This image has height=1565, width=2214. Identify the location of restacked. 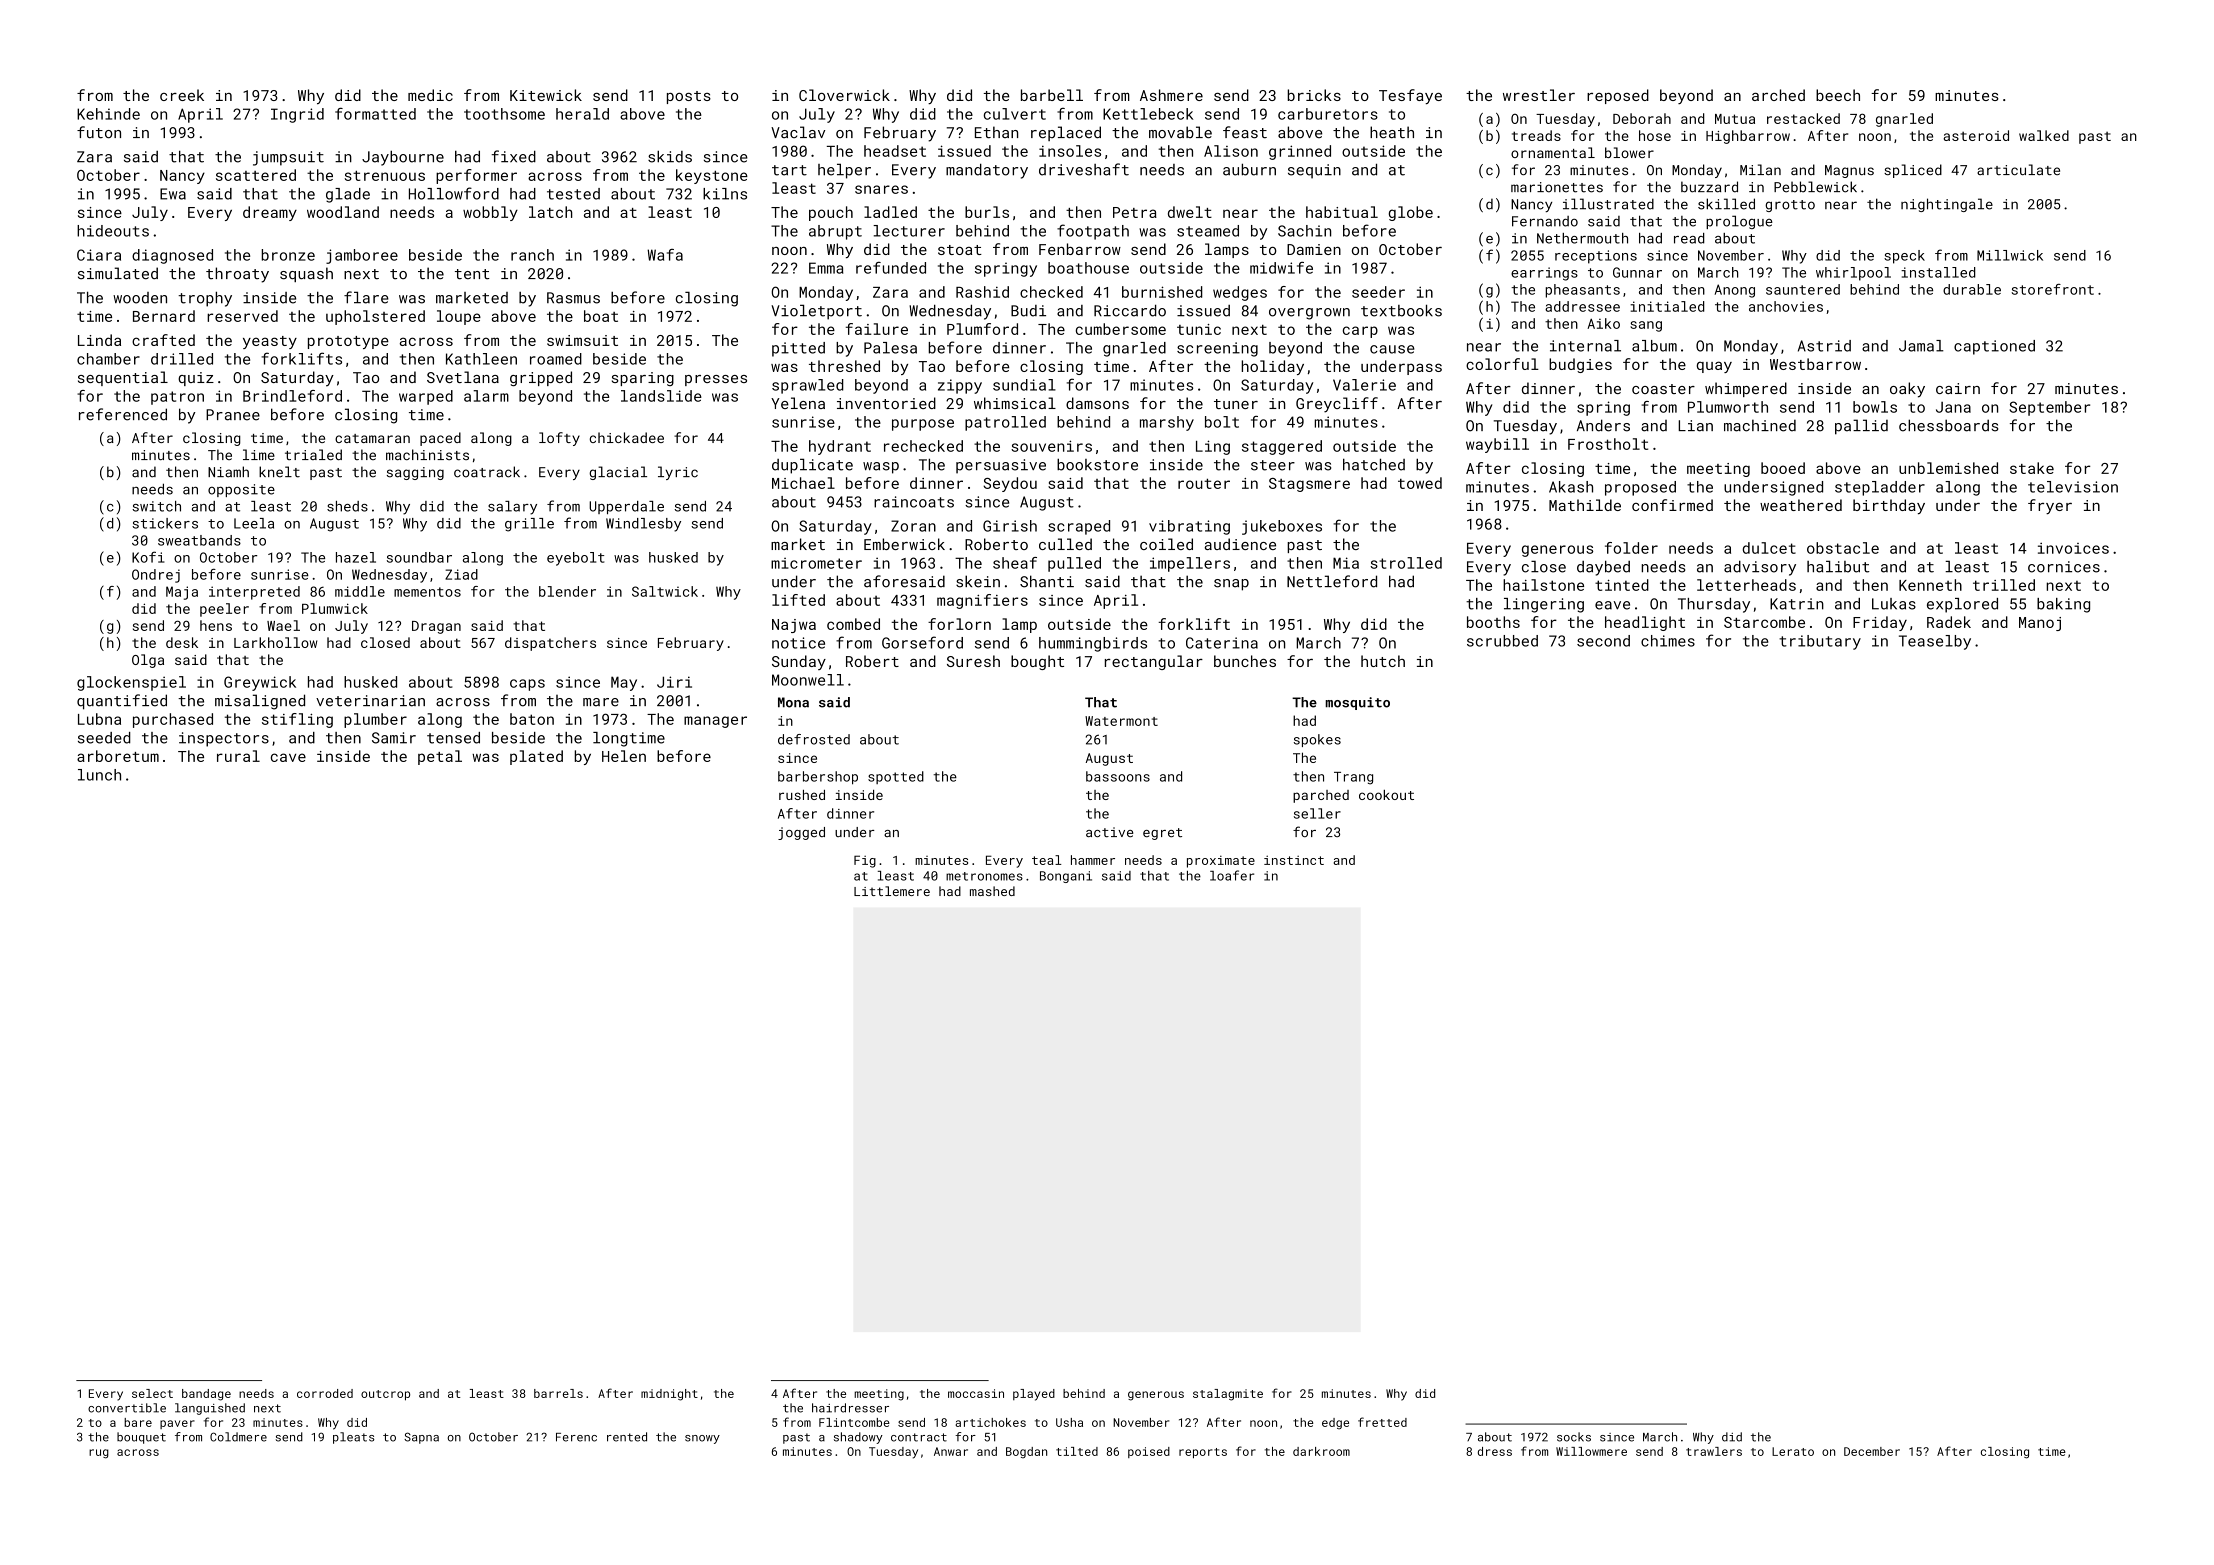
(1803, 118).
